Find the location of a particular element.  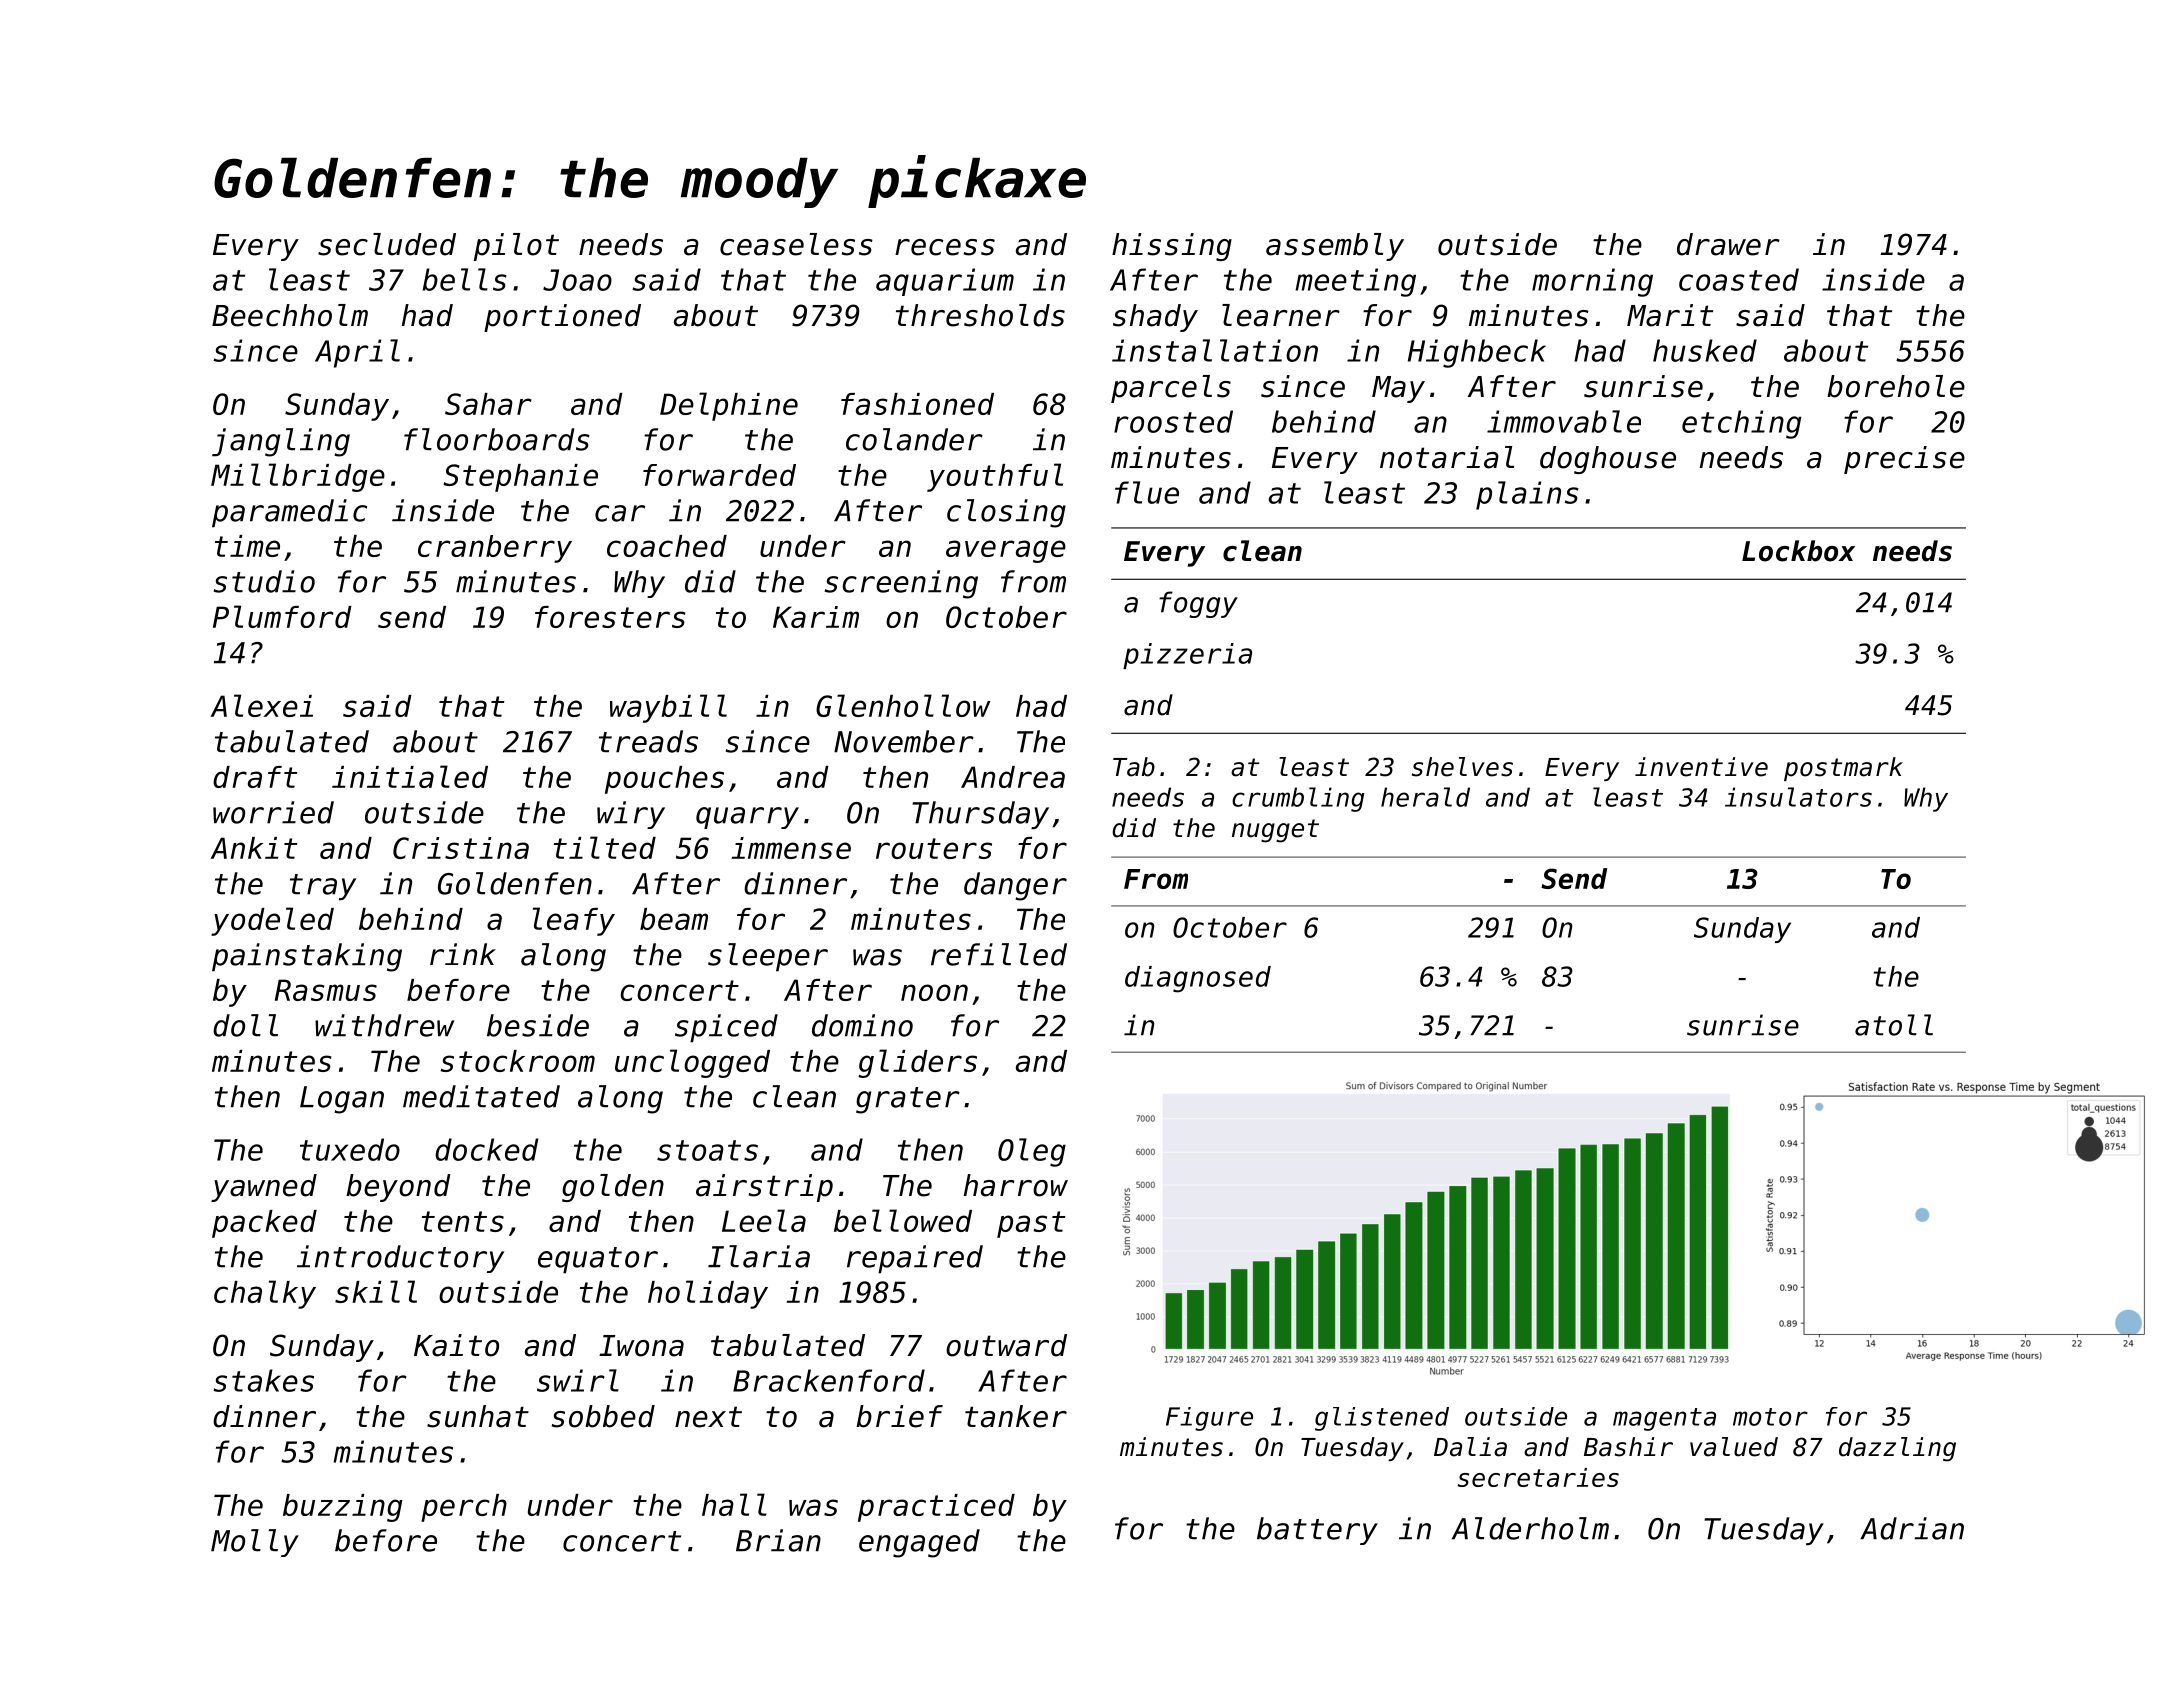

cranberry is located at coordinates (495, 549).
